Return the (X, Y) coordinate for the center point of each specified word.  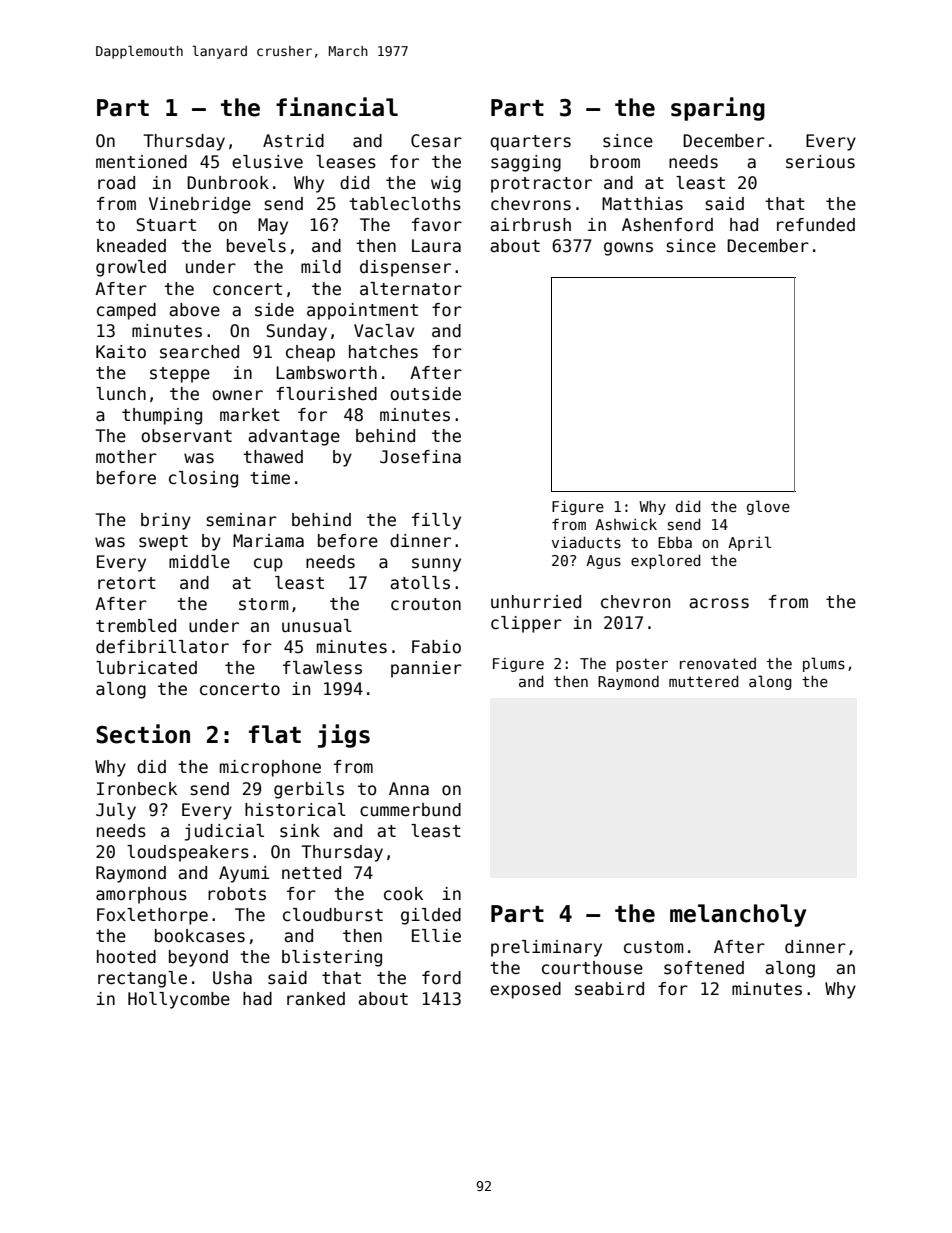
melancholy (738, 915)
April (749, 543)
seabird (609, 989)
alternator (411, 289)
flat (275, 734)
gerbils (309, 790)
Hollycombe (179, 1000)
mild (321, 267)
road (116, 183)
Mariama (268, 541)
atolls (420, 583)
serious (820, 162)
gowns (628, 249)
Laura (436, 246)
